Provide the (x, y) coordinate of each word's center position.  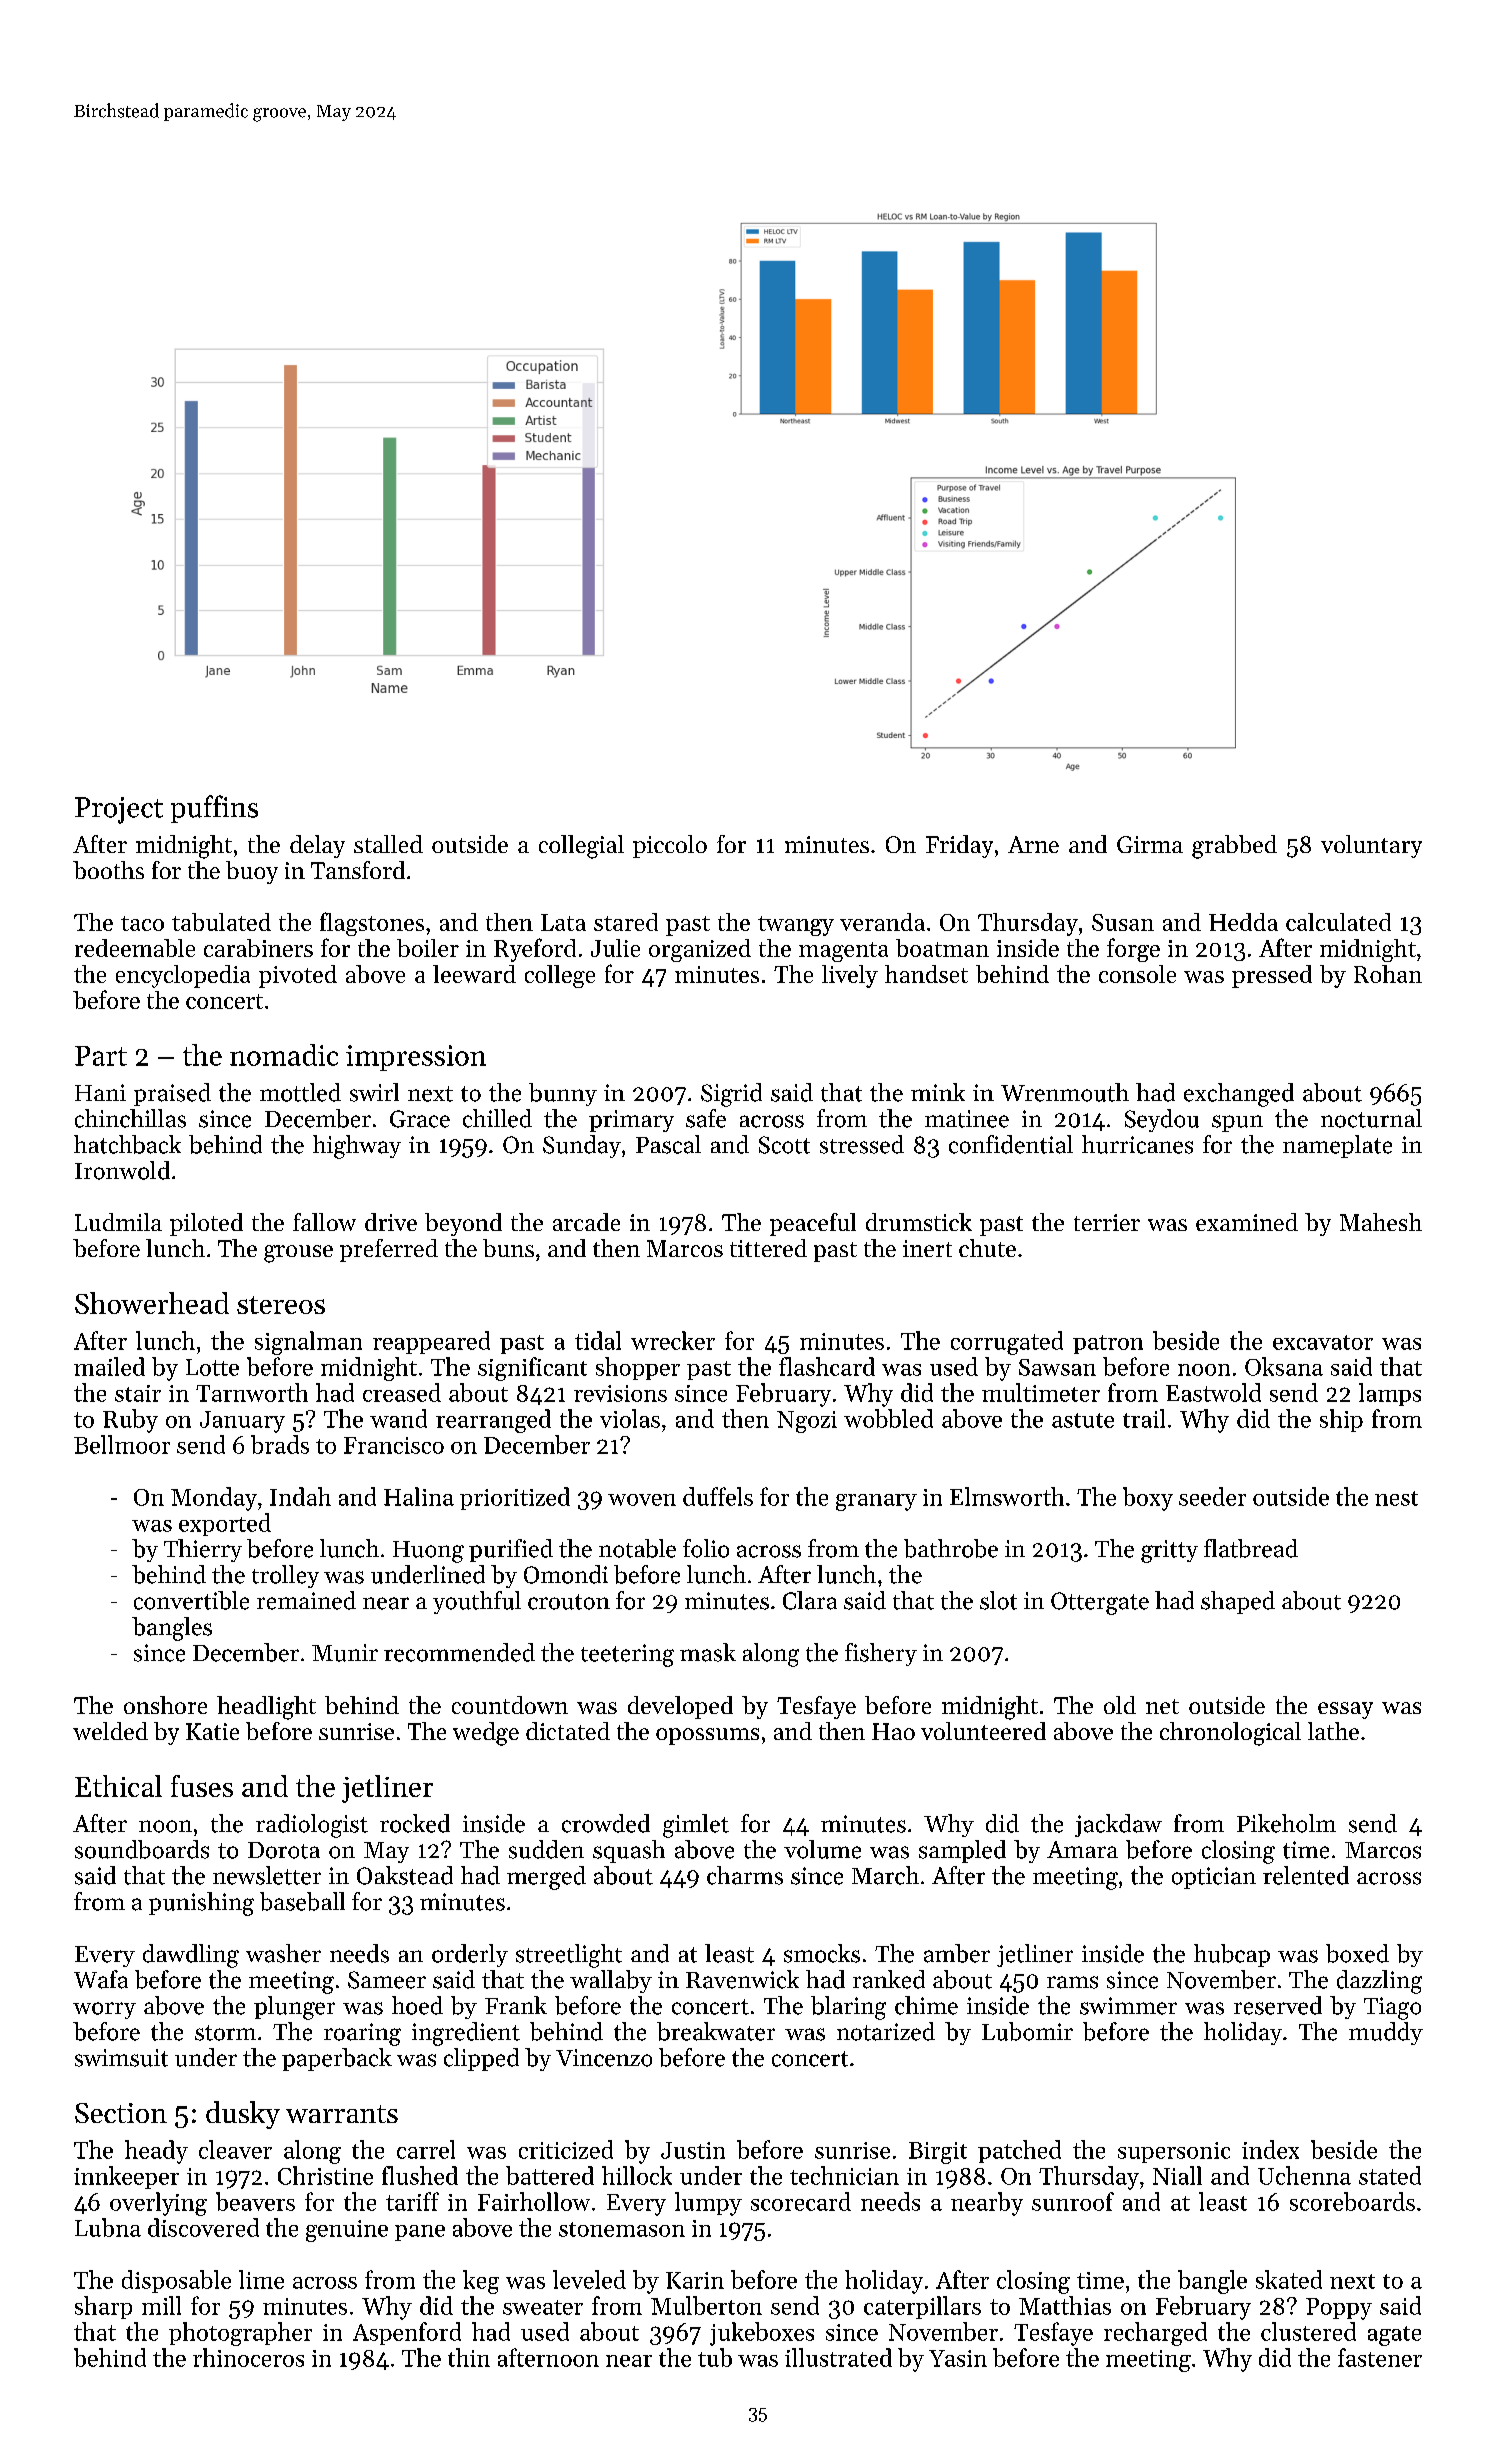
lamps (1390, 1394)
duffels (718, 1496)
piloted (206, 1224)
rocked (415, 1823)
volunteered (983, 1731)
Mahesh (1381, 1222)
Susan (1123, 922)
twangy (796, 926)
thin (469, 2357)
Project (119, 810)
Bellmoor (122, 1444)
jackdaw (1118, 1825)
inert (927, 1248)
